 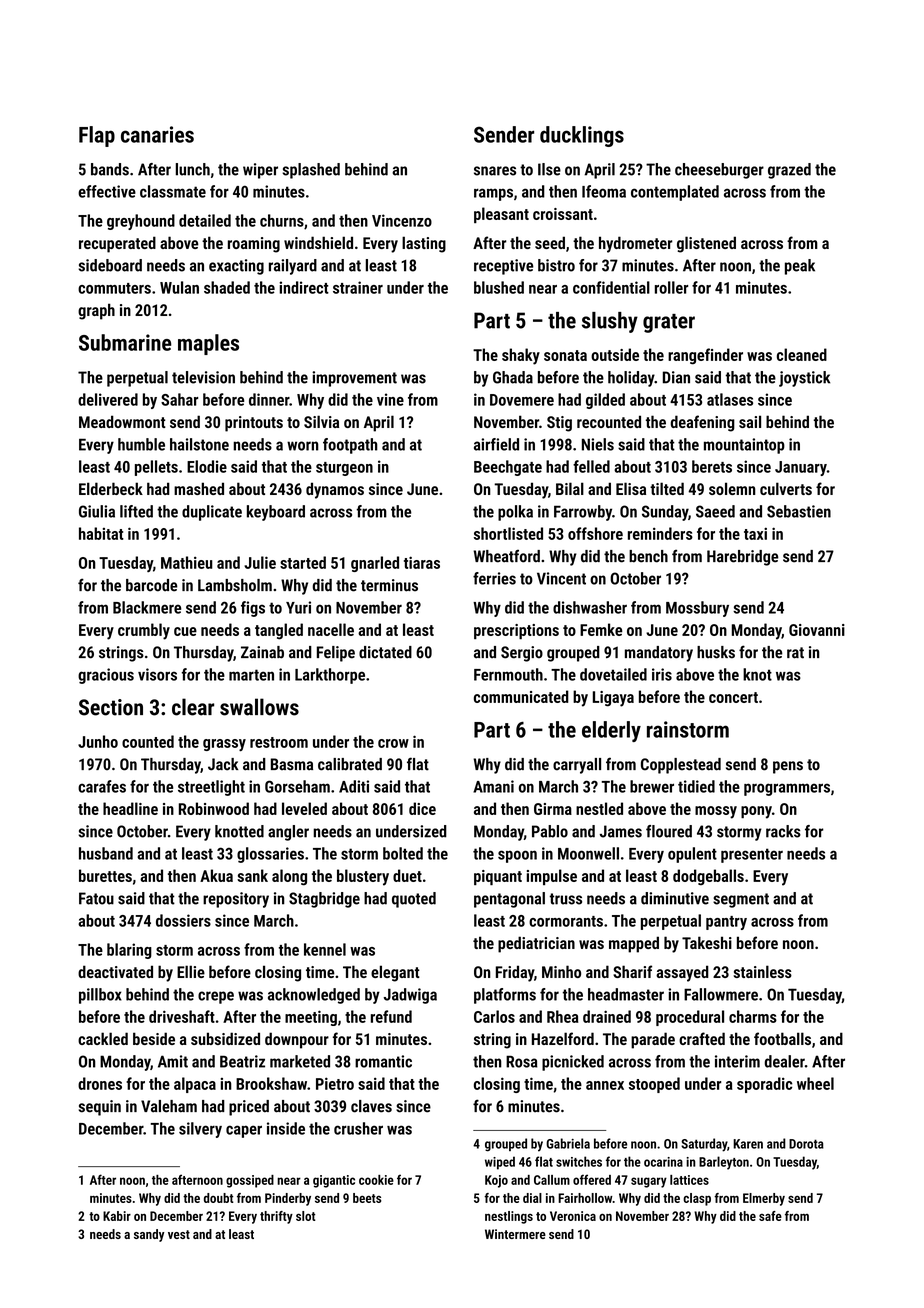 I want to click on refund, so click(x=391, y=1016).
